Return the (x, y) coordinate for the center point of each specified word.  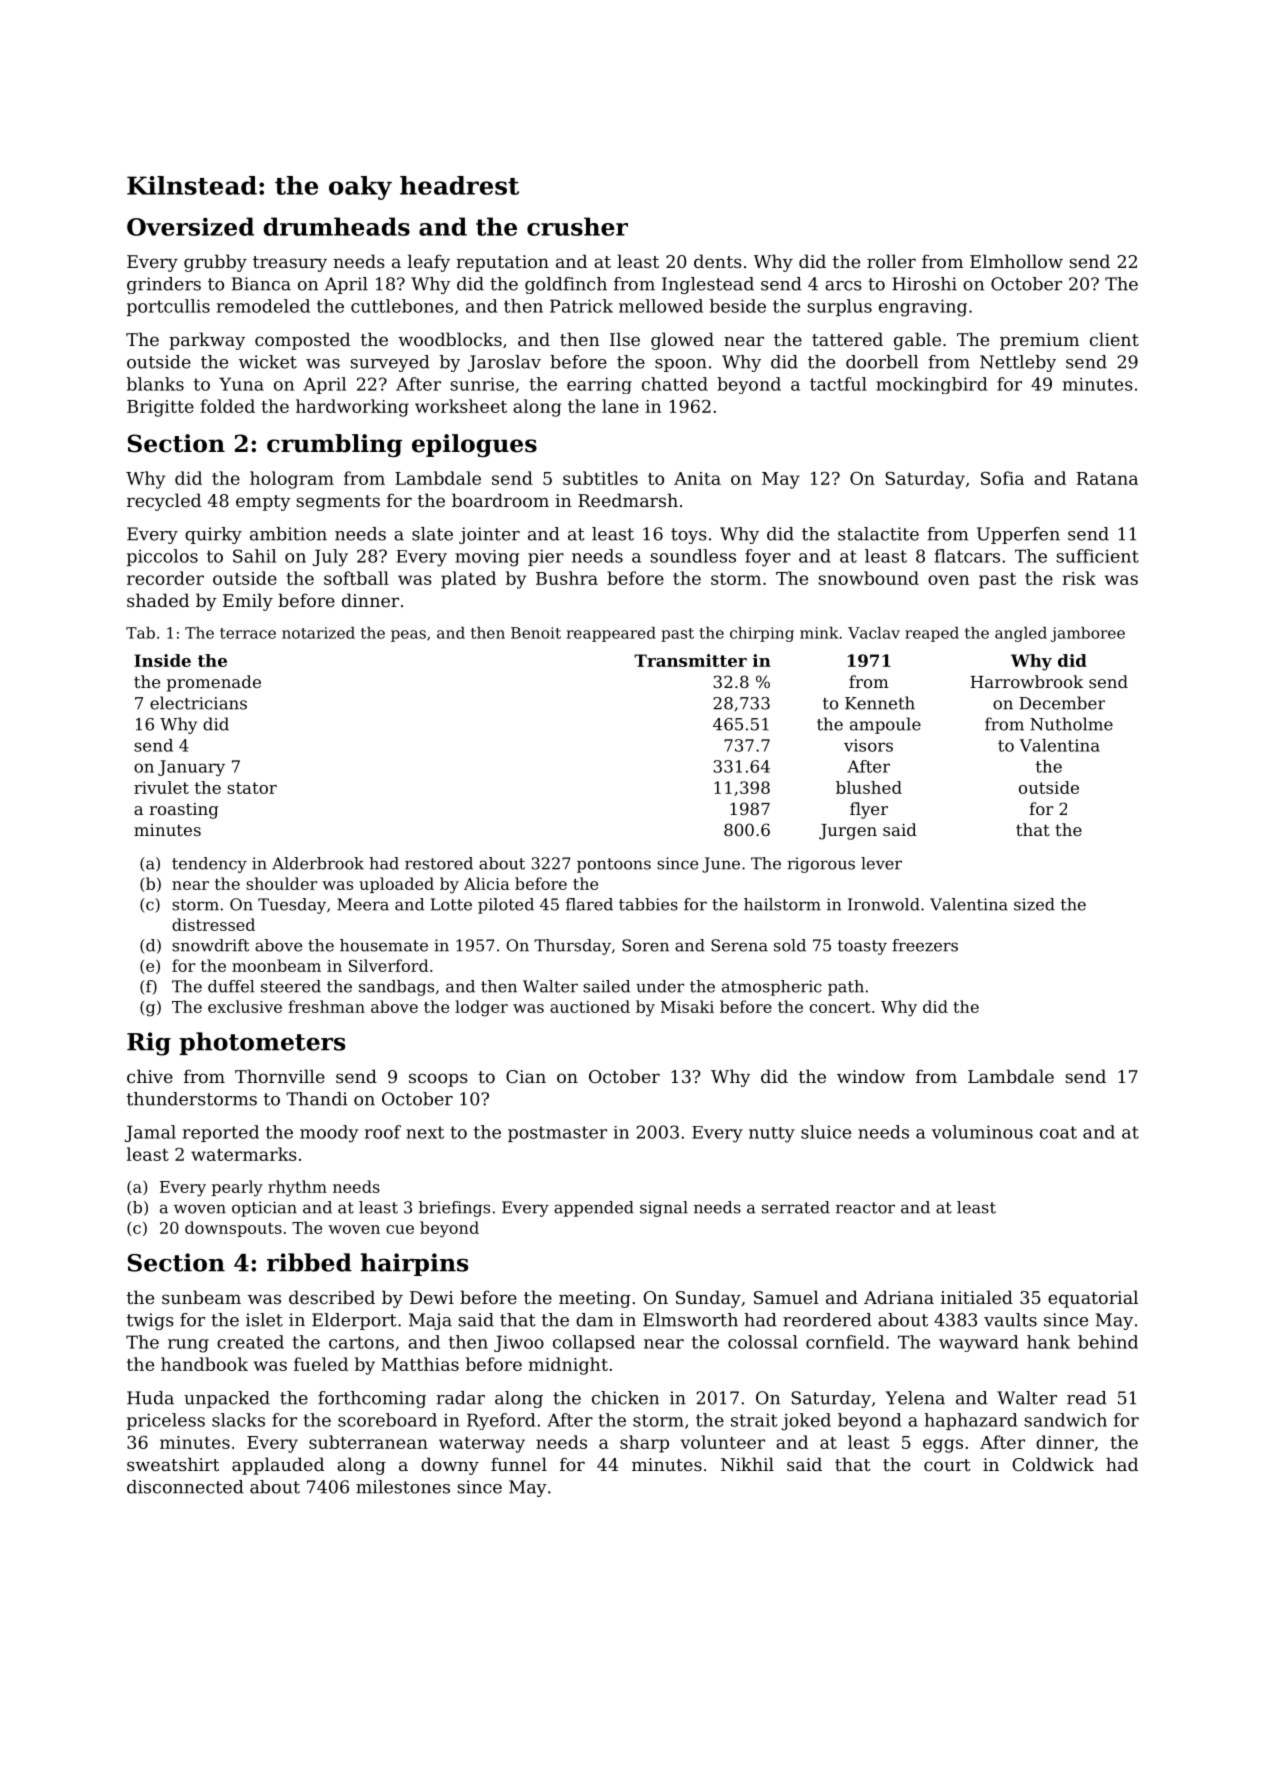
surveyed (390, 363)
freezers (925, 945)
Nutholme (1071, 724)
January (191, 768)
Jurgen (848, 832)
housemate (384, 945)
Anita (697, 478)
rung (188, 1346)
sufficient (1097, 556)
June (721, 865)
